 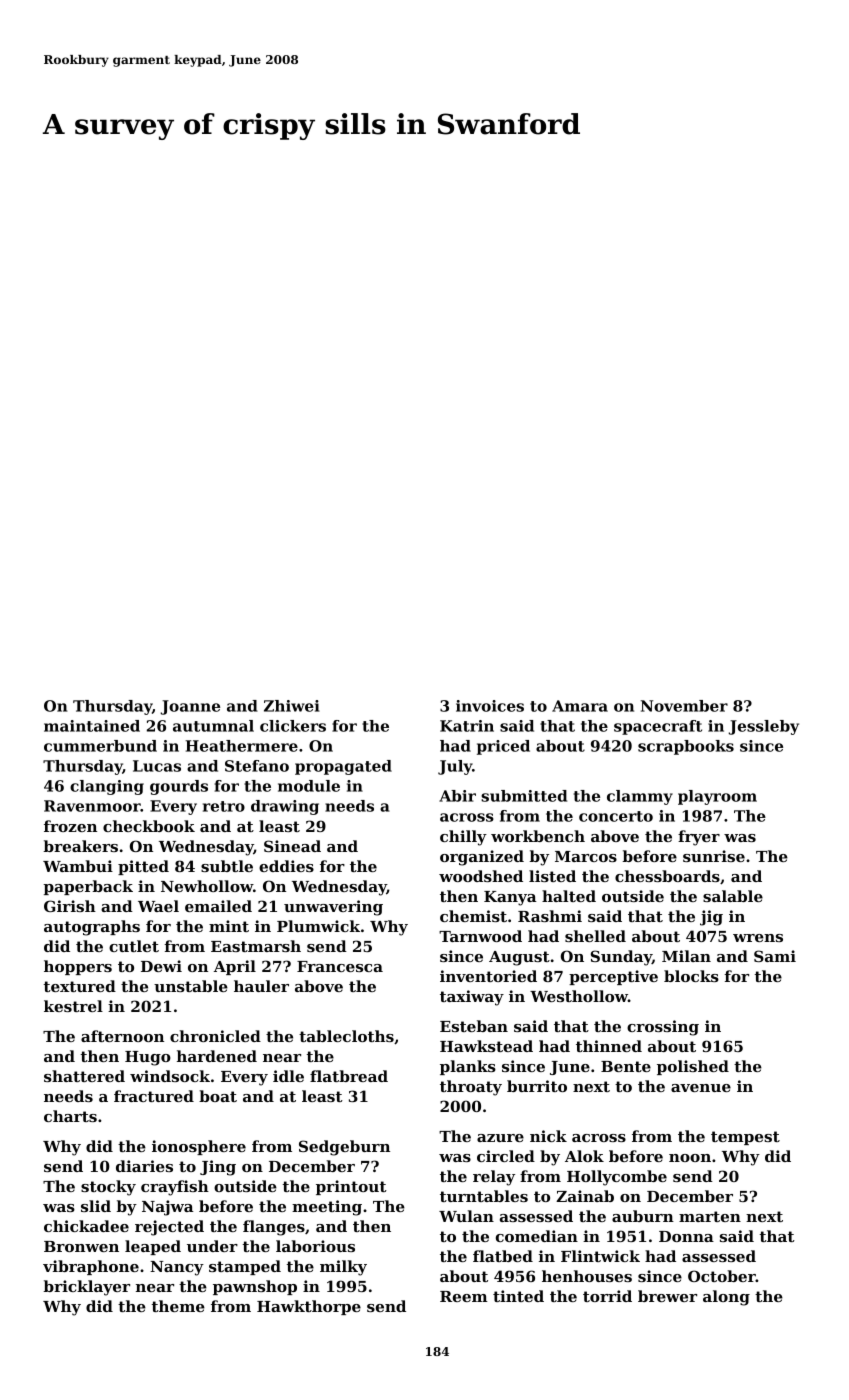 What do you see at coordinates (178, 1306) in the page?
I see `theme` at bounding box center [178, 1306].
